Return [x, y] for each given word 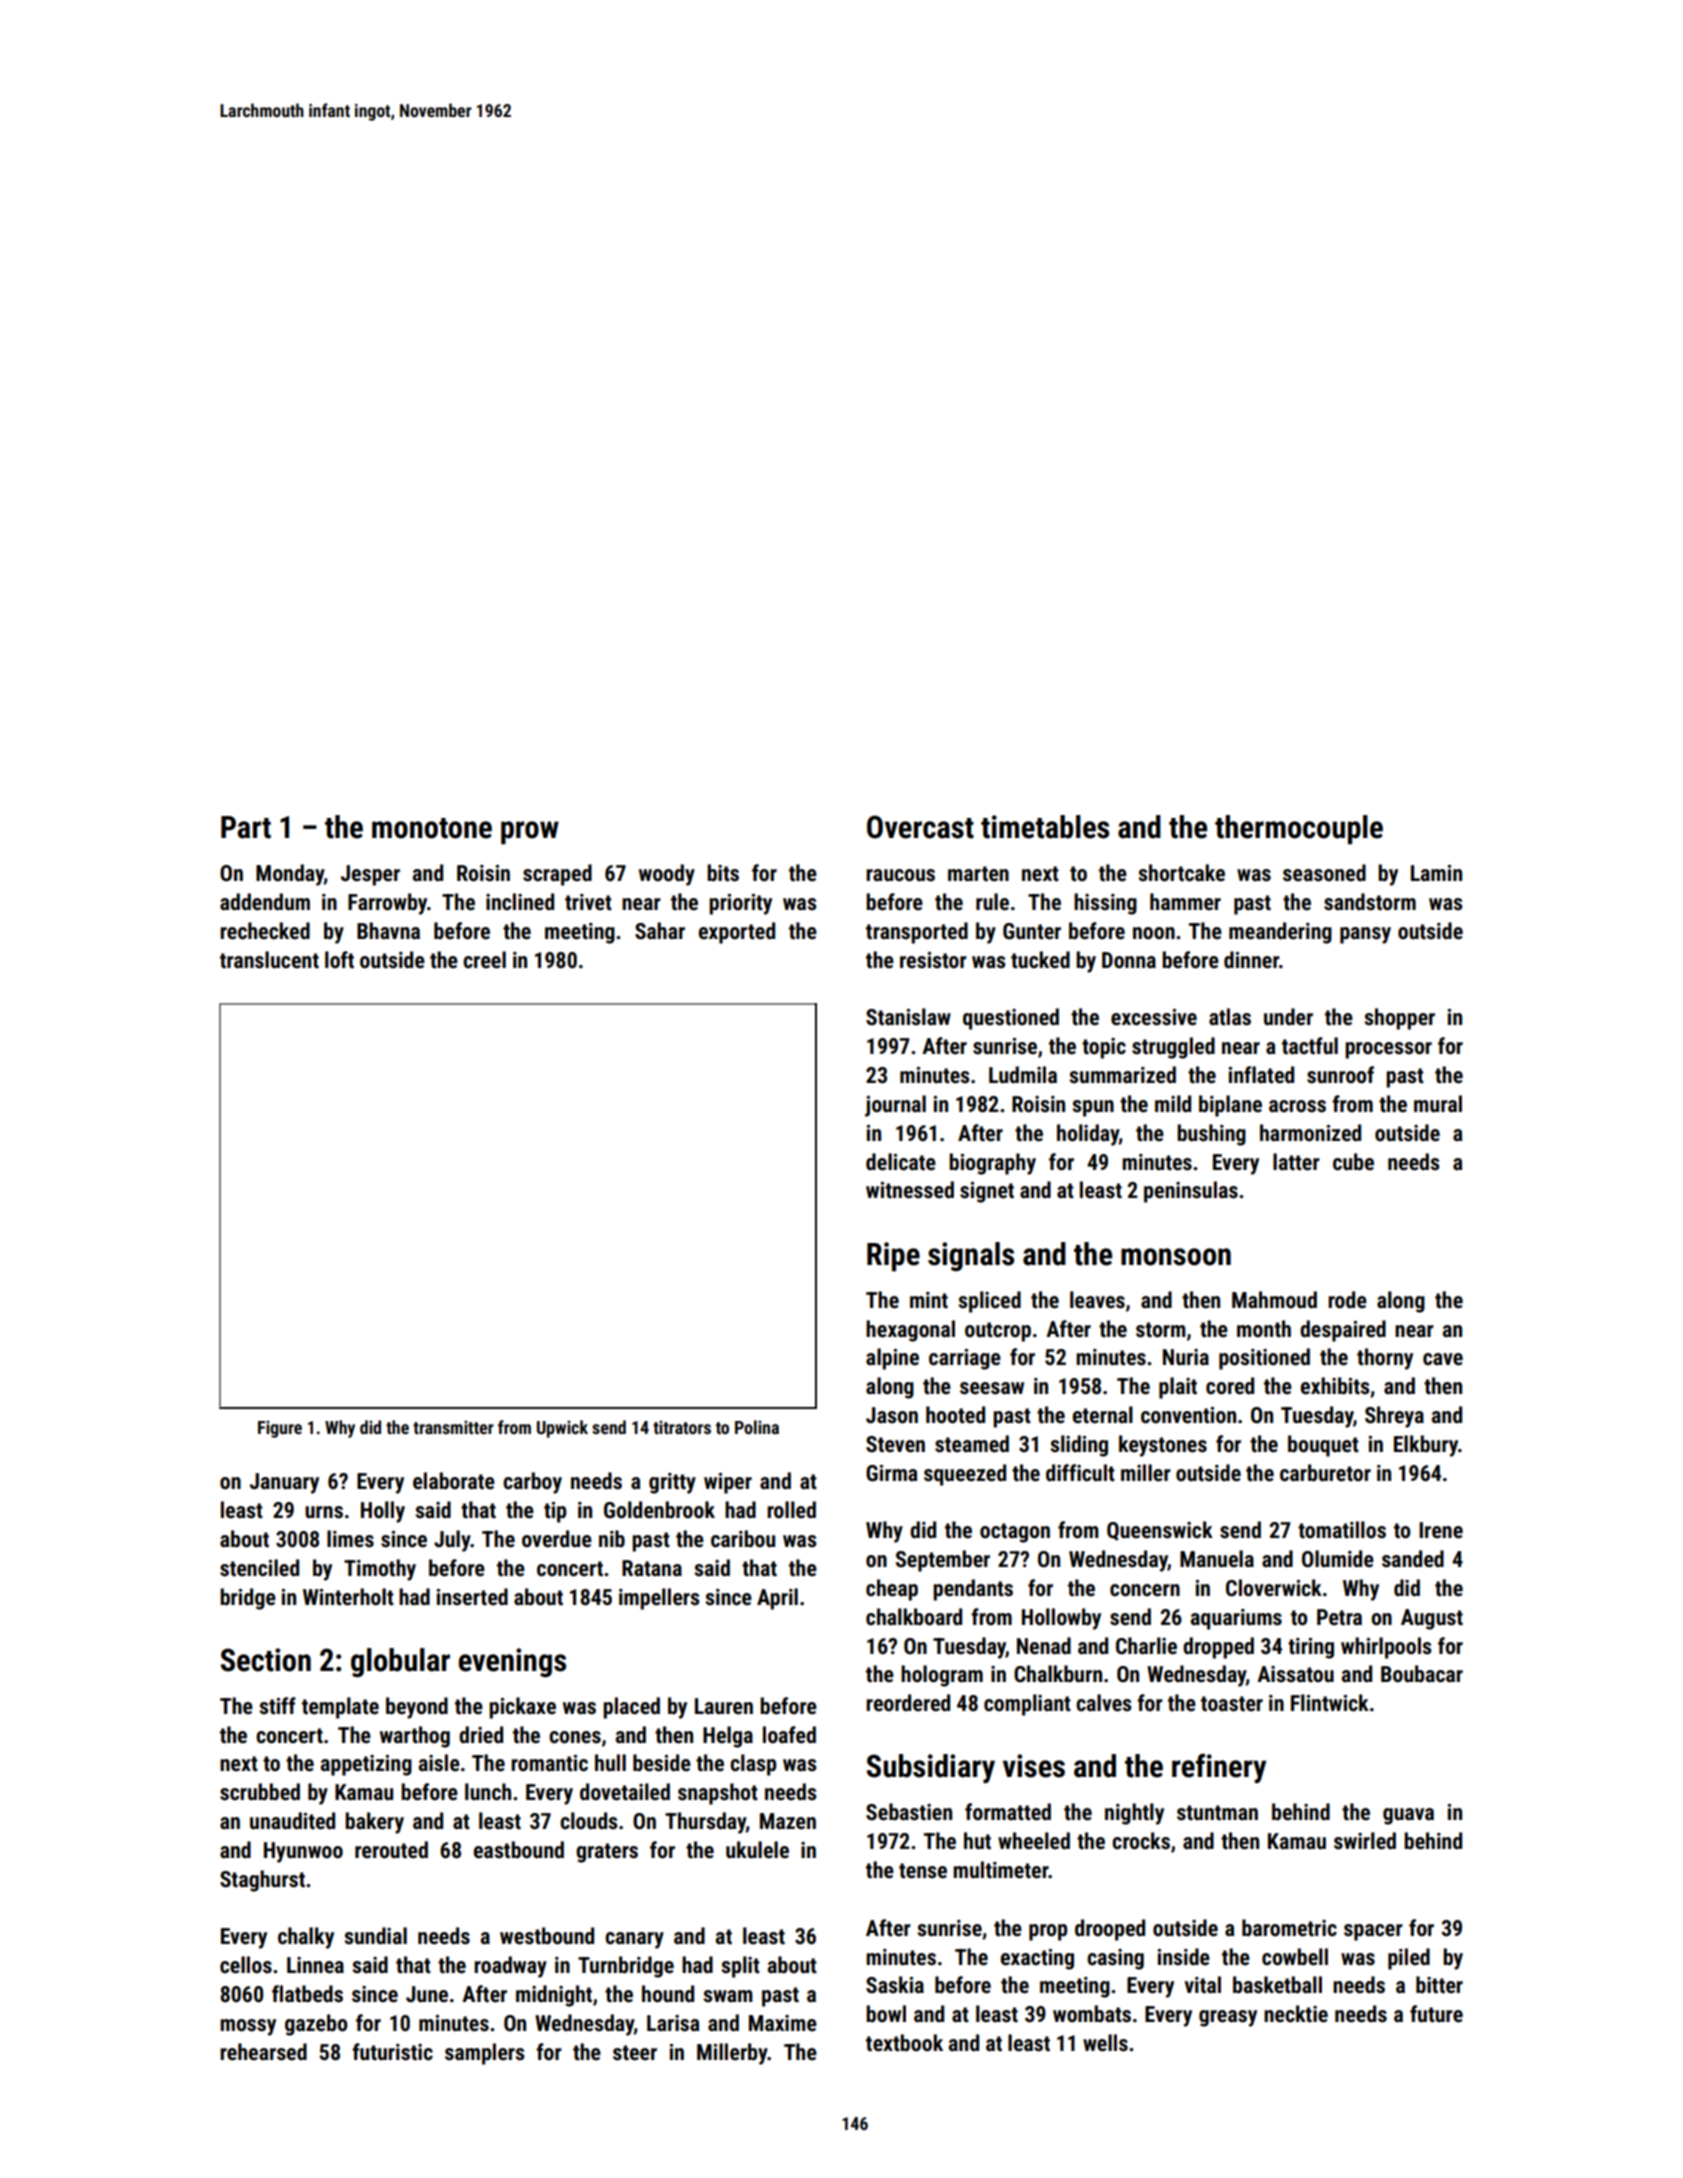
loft [339, 960]
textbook [904, 2043]
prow [530, 833]
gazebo [316, 2025]
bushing [1211, 1135]
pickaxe [522, 1708]
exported [737, 933]
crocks [1141, 1841]
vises [1034, 1766]
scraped [557, 875]
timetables [1045, 827]
